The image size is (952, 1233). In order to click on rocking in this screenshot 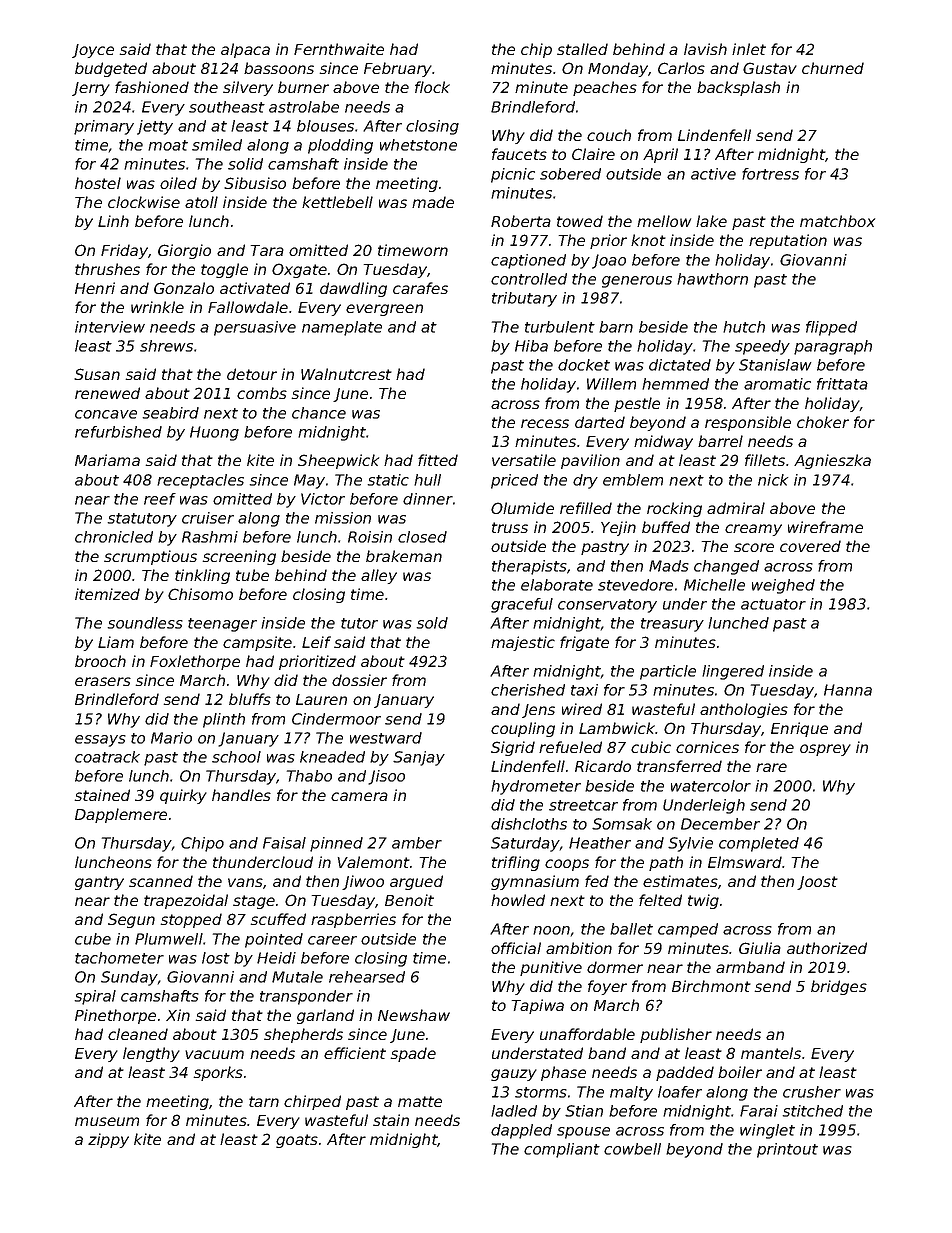, I will do `click(674, 509)`.
